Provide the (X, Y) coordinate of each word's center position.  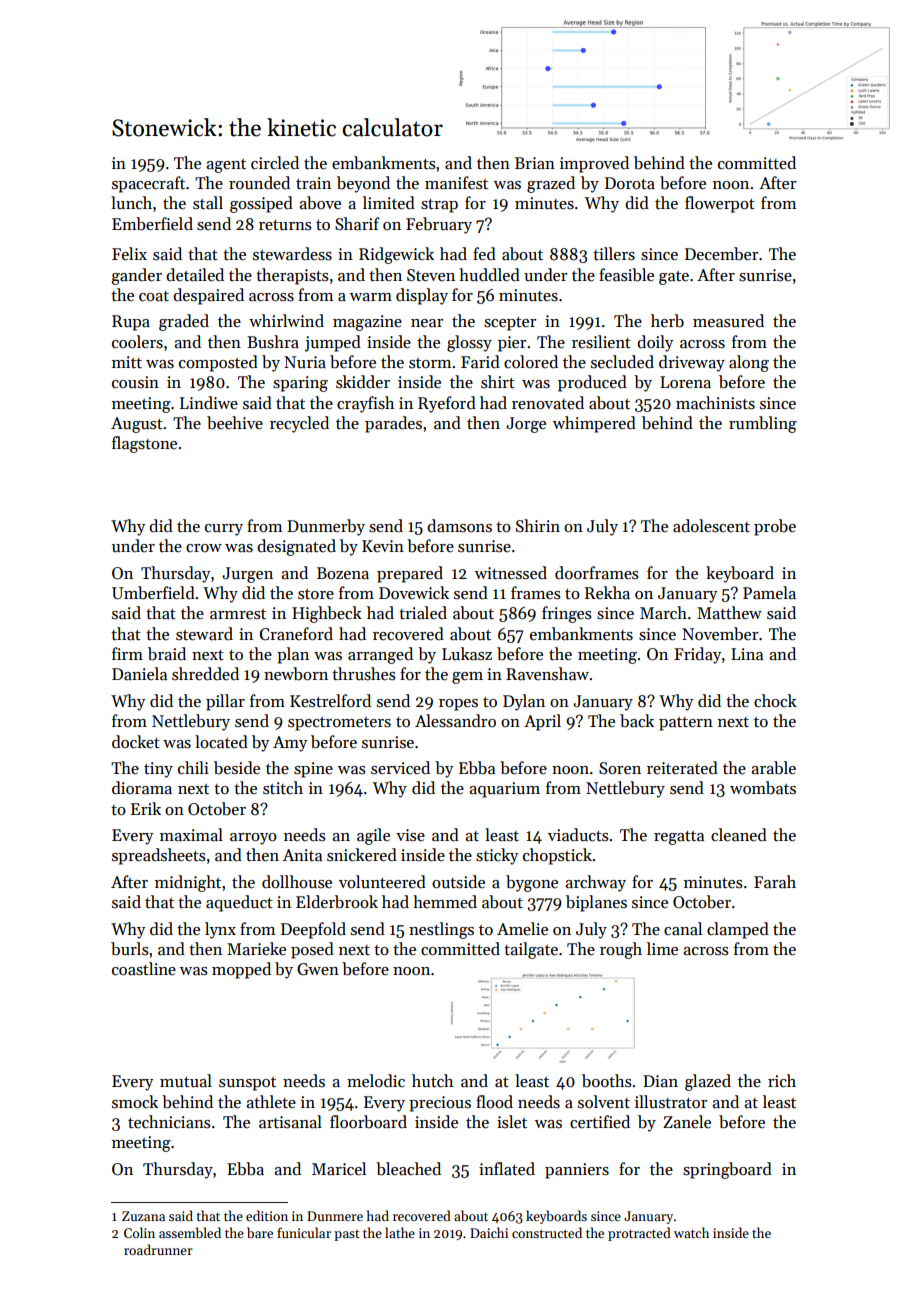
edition (267, 1215)
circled (275, 163)
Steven (431, 275)
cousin (135, 382)
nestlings (441, 930)
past (347, 1235)
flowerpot (720, 204)
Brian (535, 163)
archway (595, 883)
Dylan (524, 702)
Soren (620, 768)
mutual (186, 1081)
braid (167, 654)
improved (594, 164)
